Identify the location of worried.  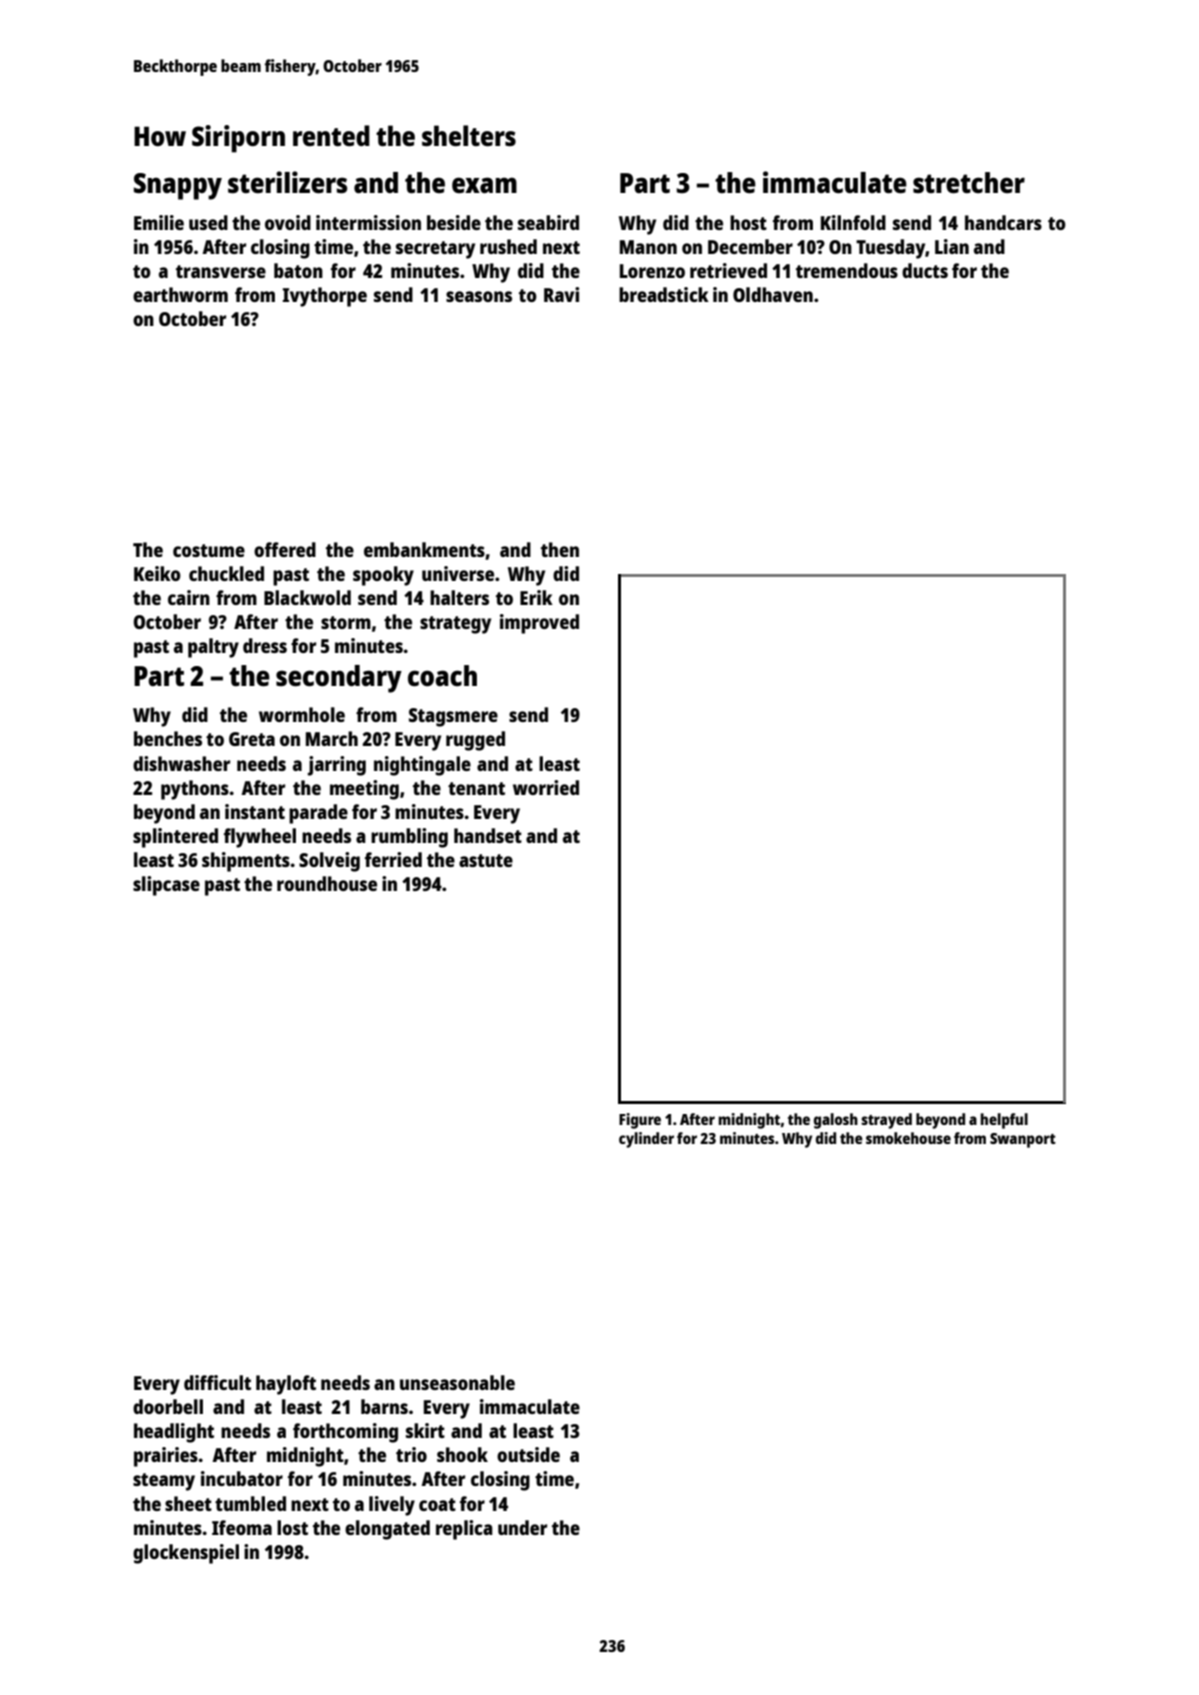
(546, 787).
